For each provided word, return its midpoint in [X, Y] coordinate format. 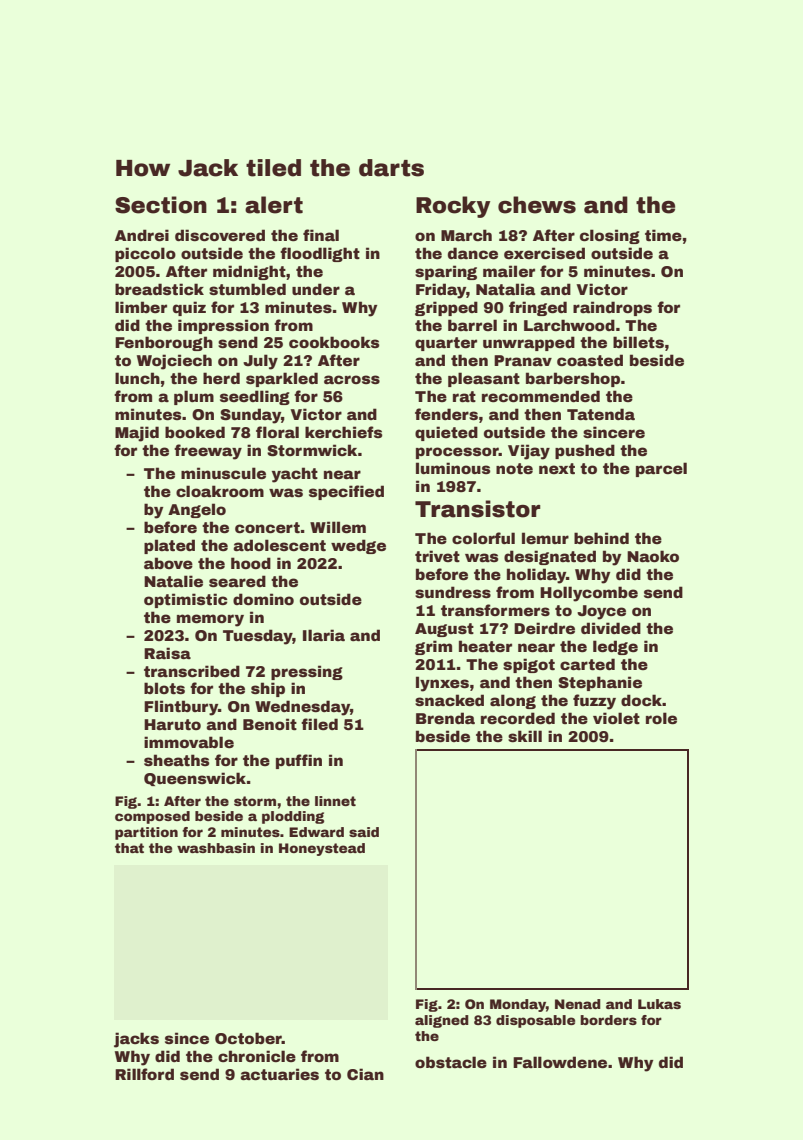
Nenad [578, 1004]
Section [161, 205]
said [364, 832]
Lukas [659, 1004]
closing [610, 236]
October [248, 1038]
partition [146, 833]
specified [346, 492]
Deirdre [544, 628]
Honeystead [322, 849]
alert [274, 205]
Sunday [250, 416]
